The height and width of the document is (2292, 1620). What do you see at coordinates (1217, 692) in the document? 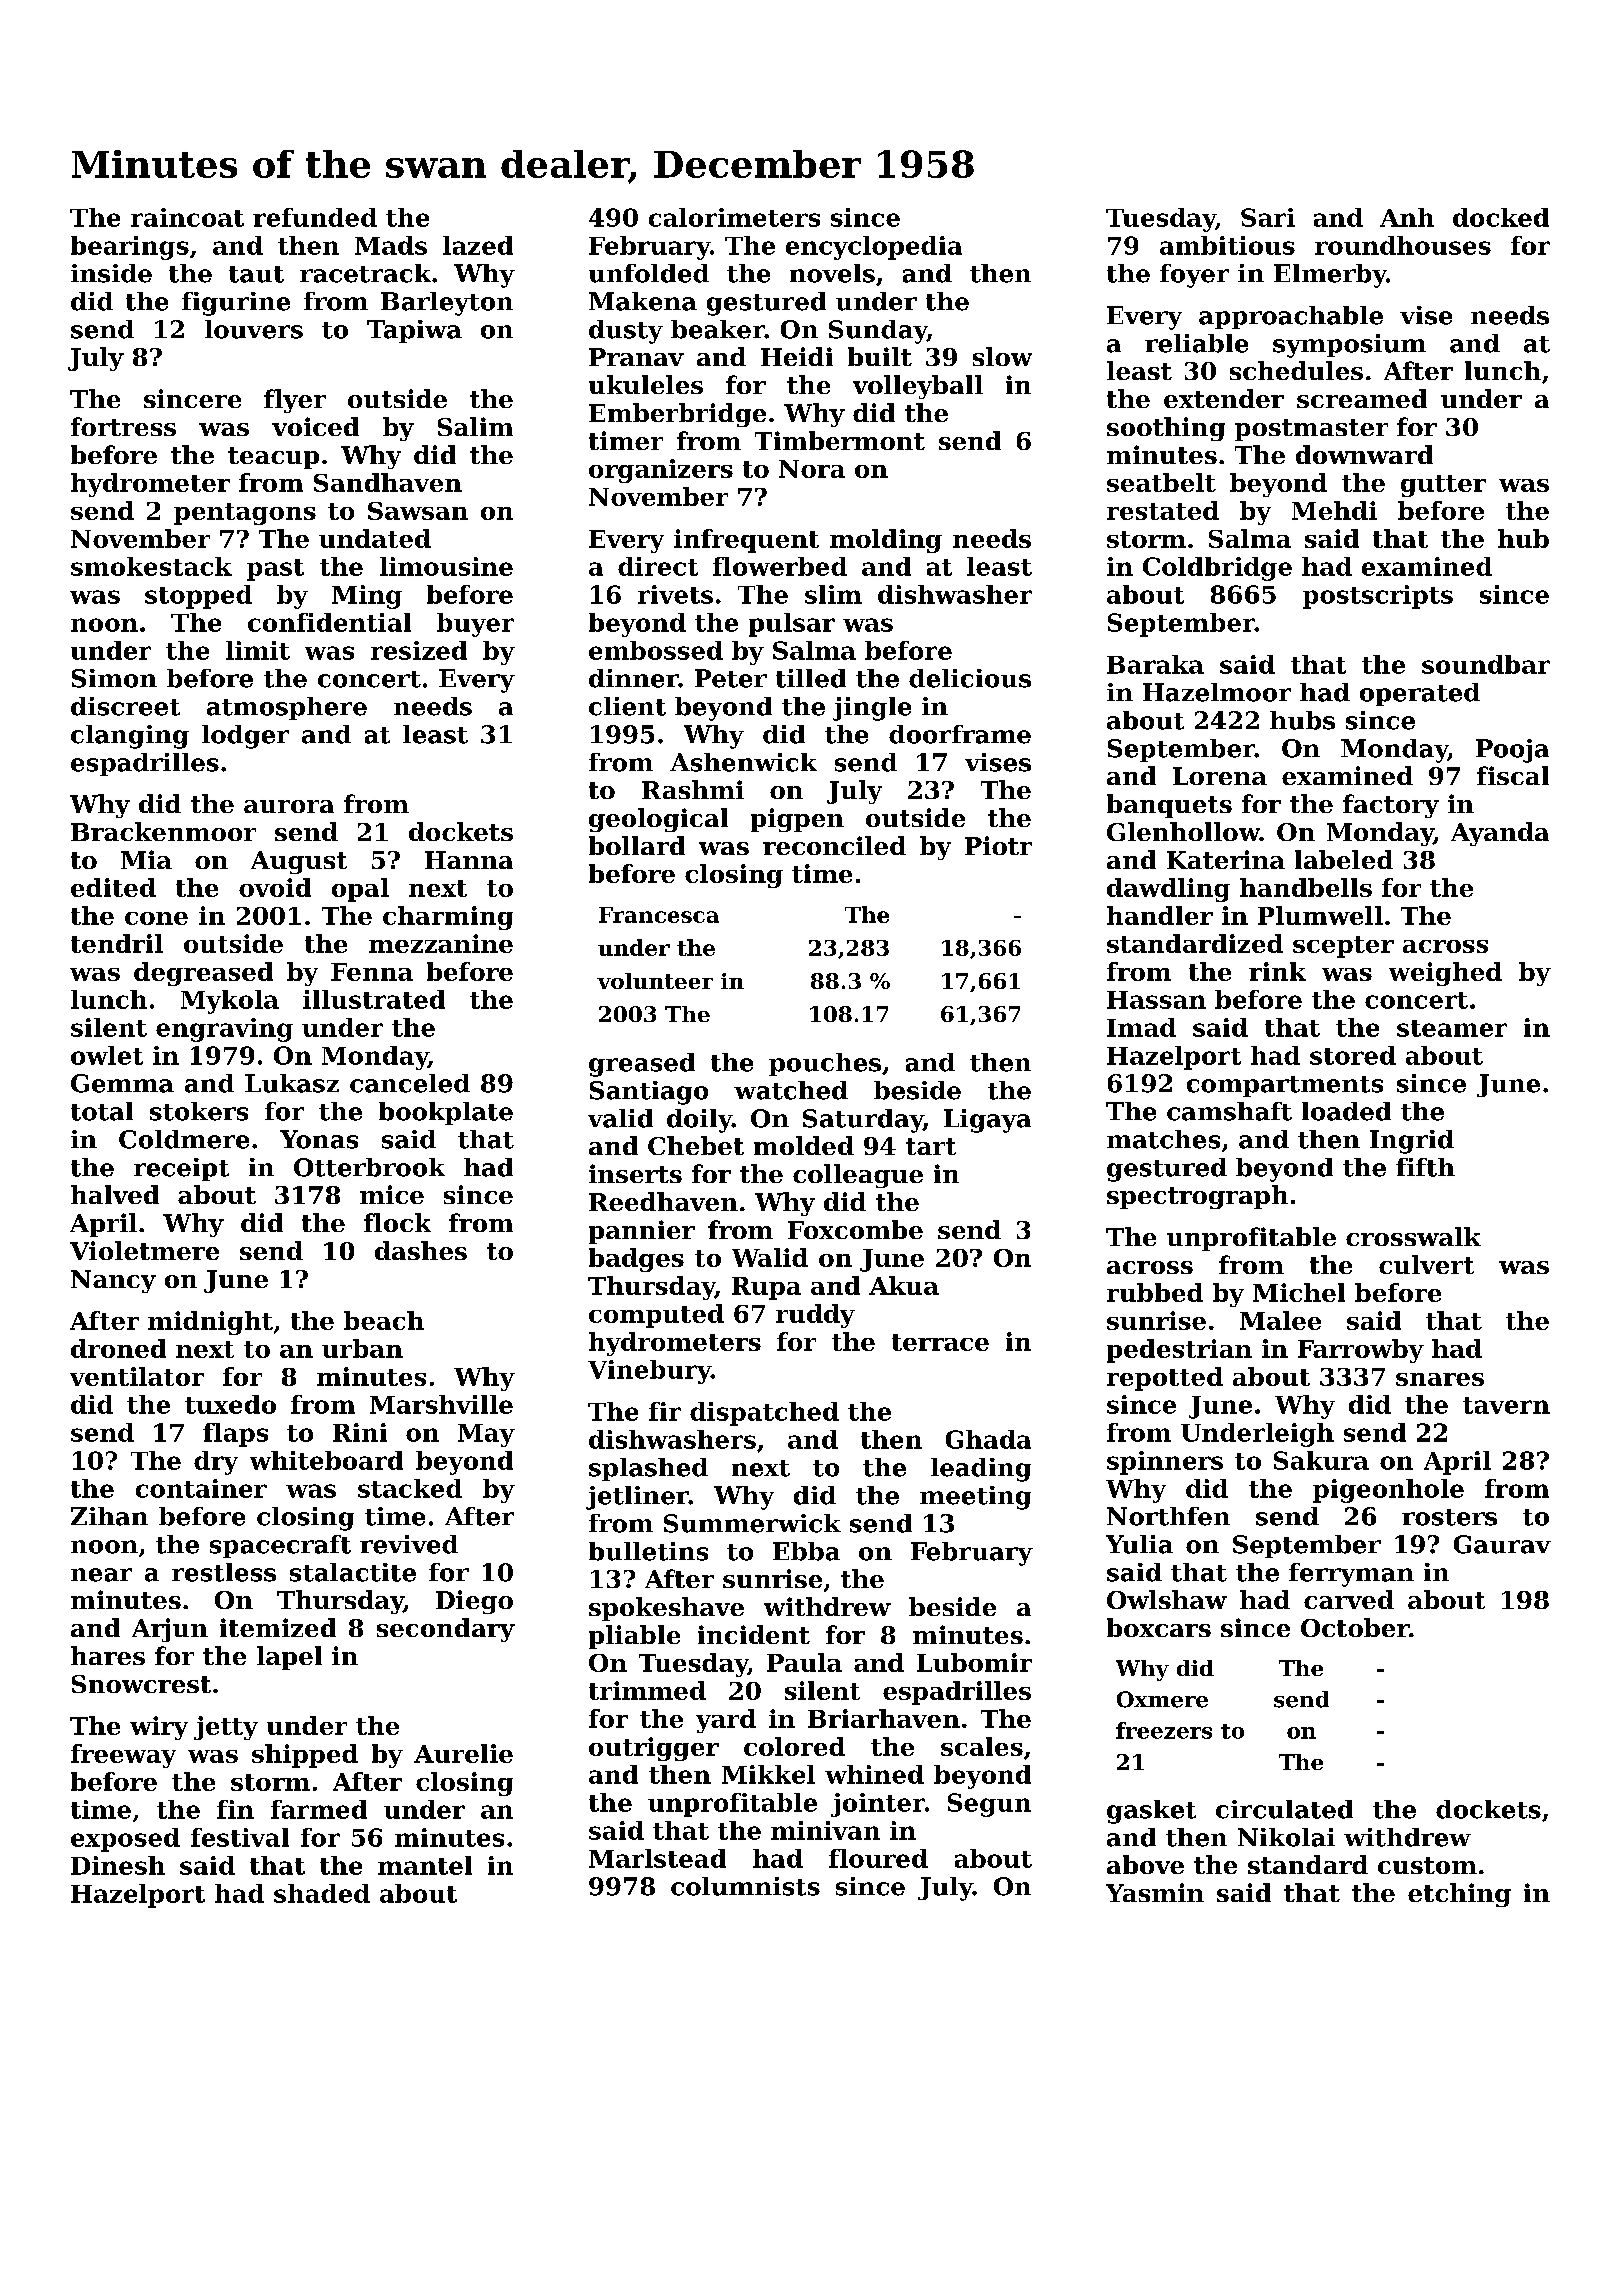
I see `Hazelmoor` at bounding box center [1217, 692].
